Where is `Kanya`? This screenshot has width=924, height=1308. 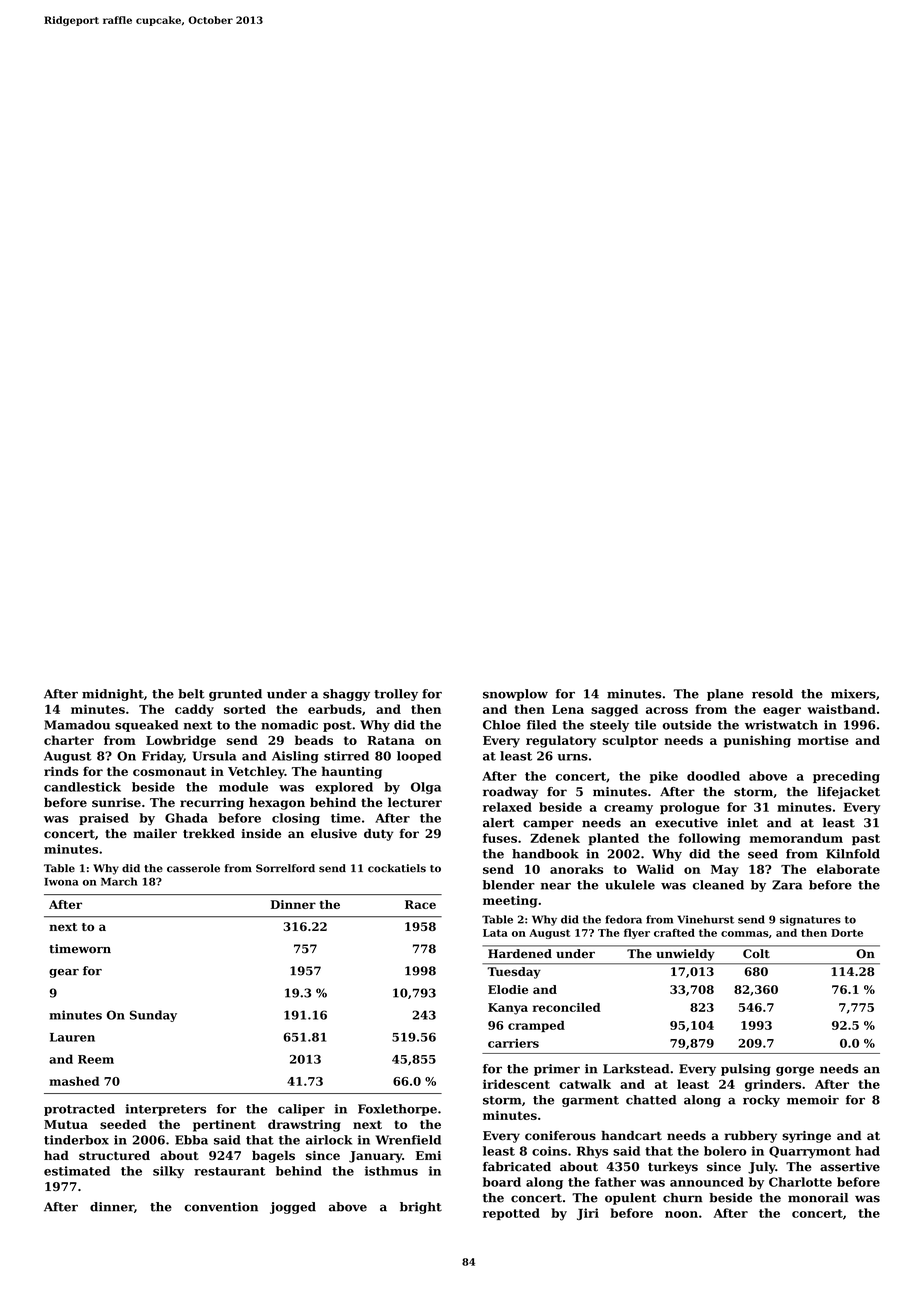
Kanya is located at coordinates (508, 1009).
